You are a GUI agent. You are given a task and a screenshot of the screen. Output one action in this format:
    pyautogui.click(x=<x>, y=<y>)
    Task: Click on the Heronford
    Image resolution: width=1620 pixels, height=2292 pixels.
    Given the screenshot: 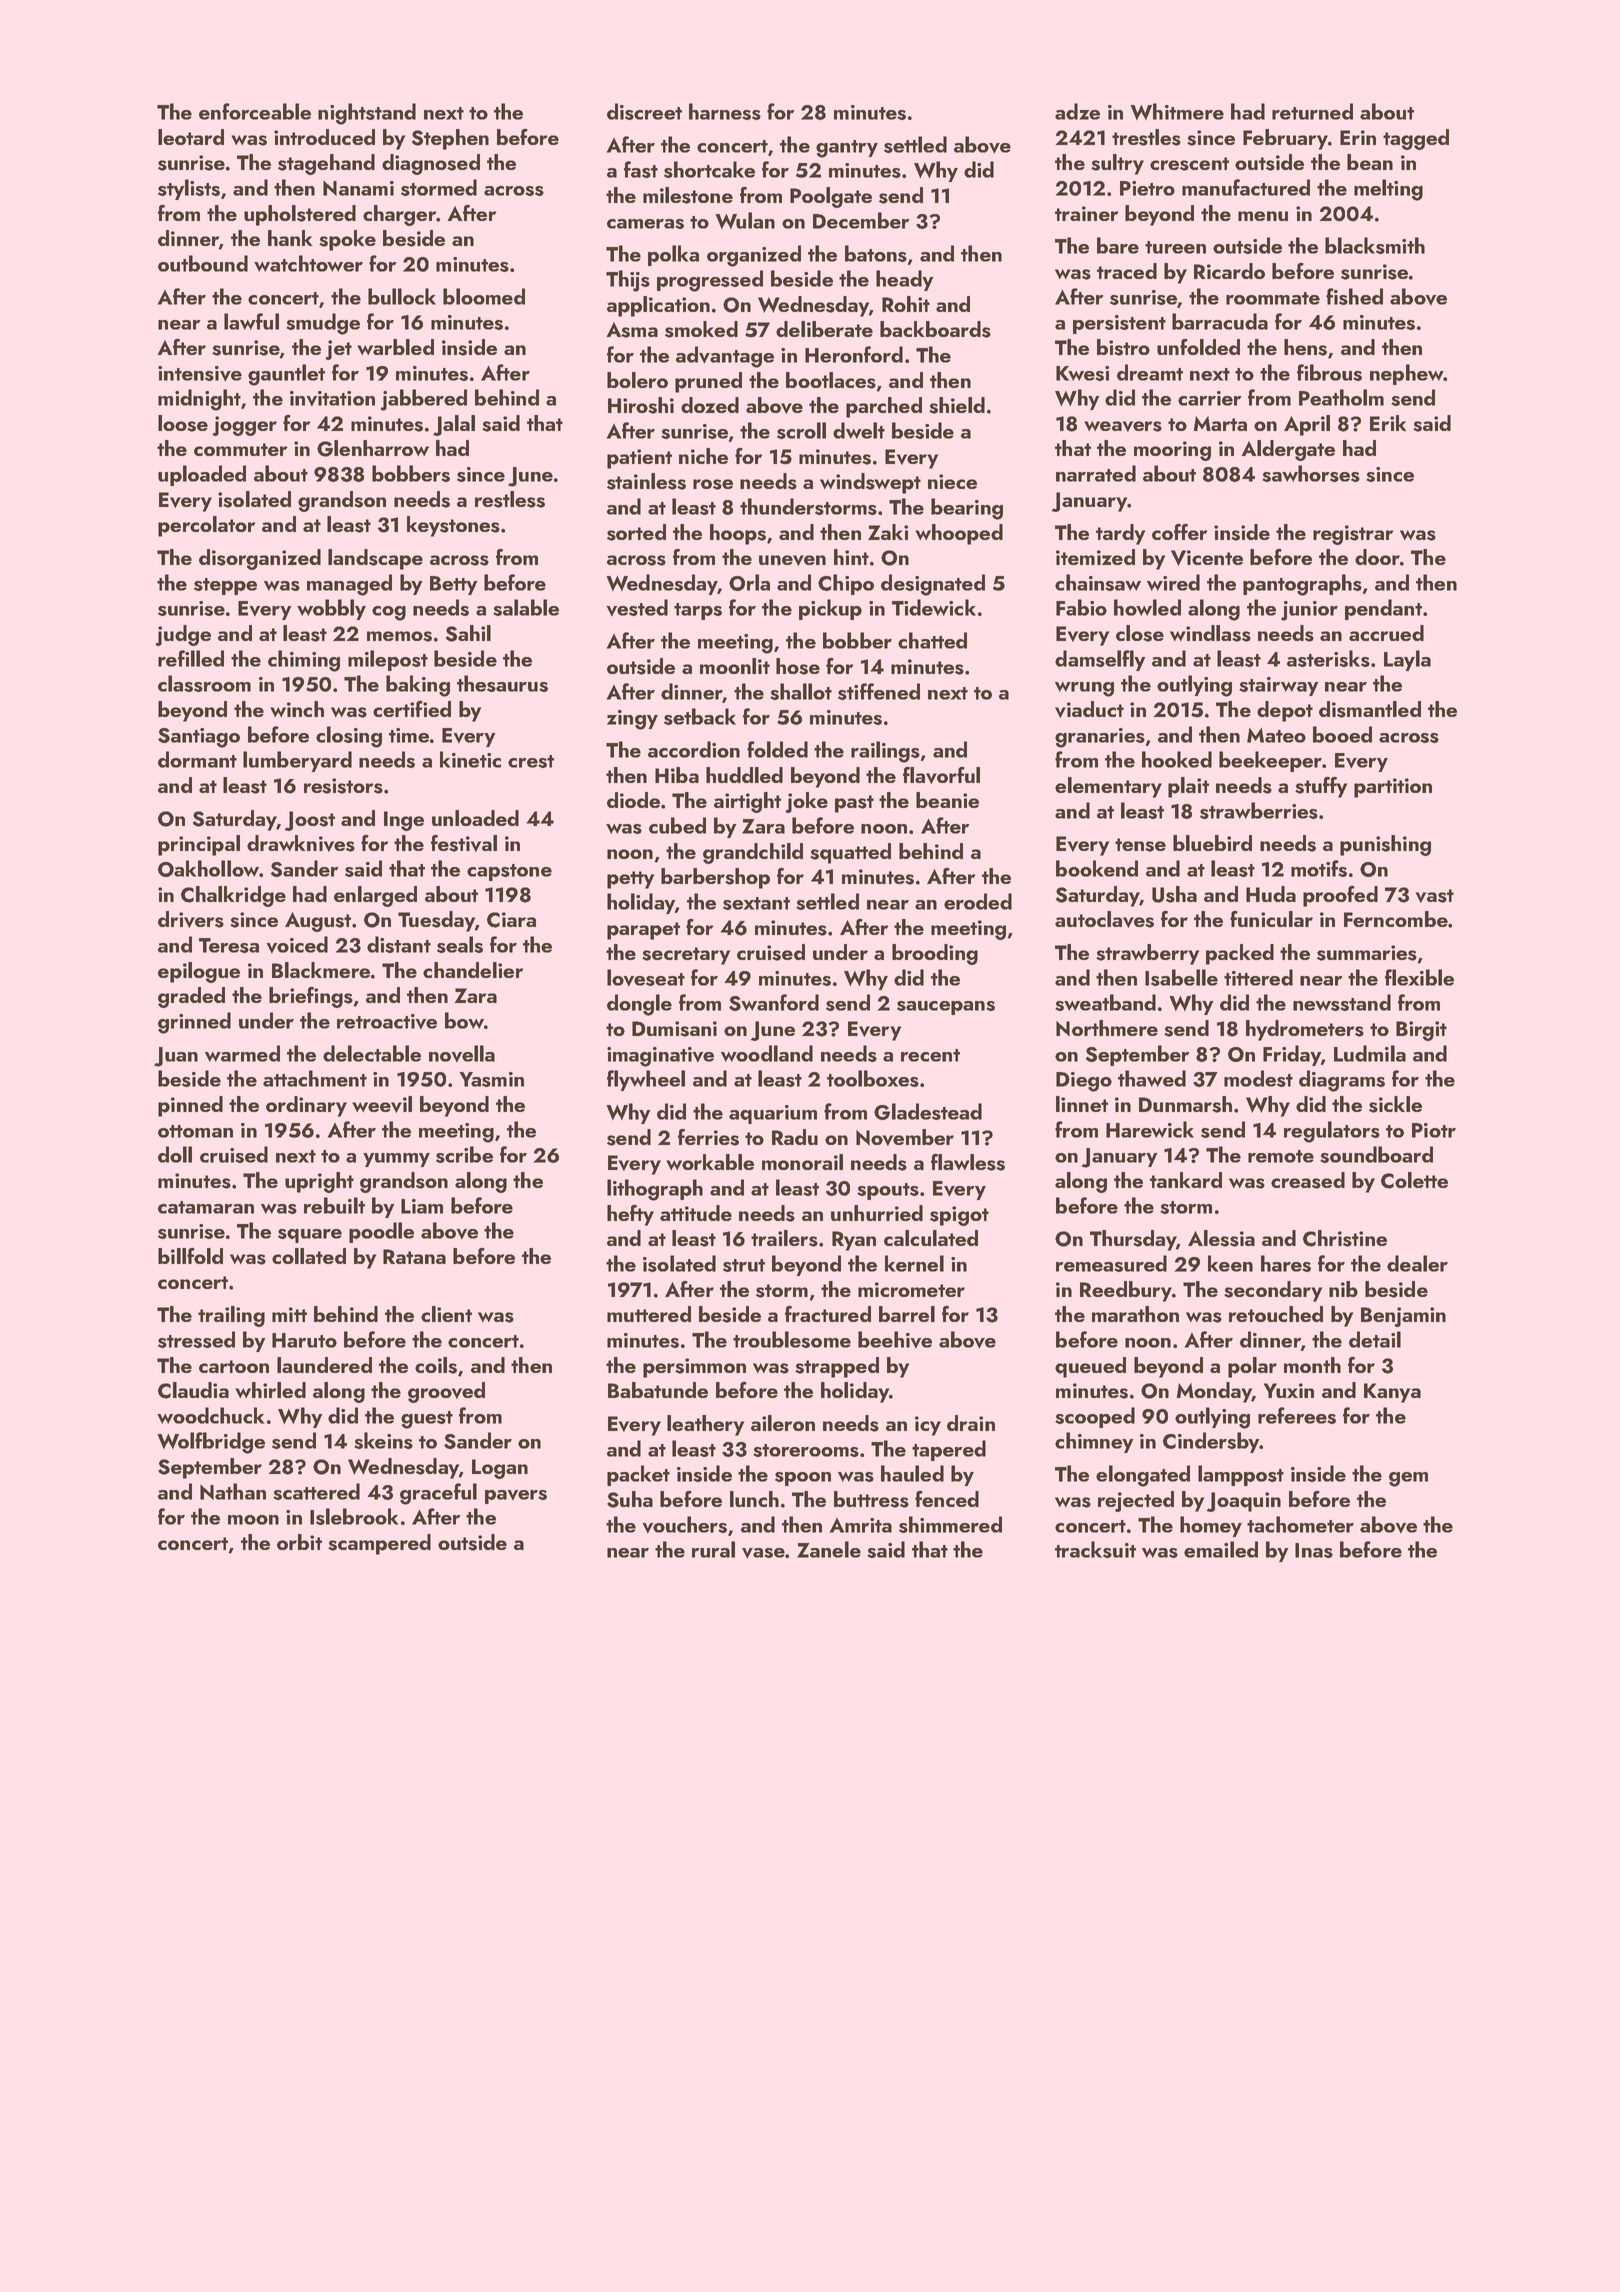 What is the action you would take?
    pyautogui.click(x=854, y=354)
